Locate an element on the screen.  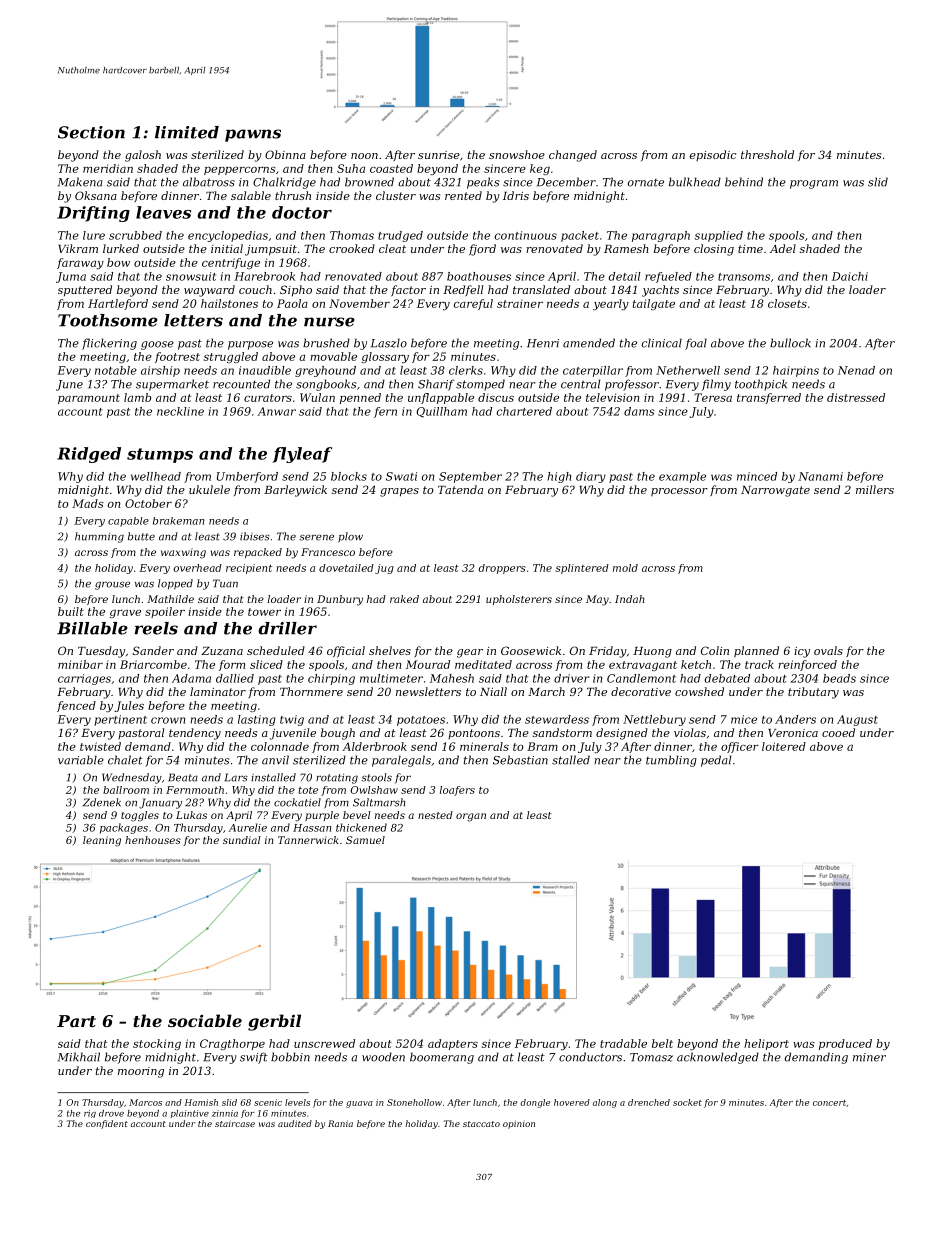
Tuan is located at coordinates (225, 583).
